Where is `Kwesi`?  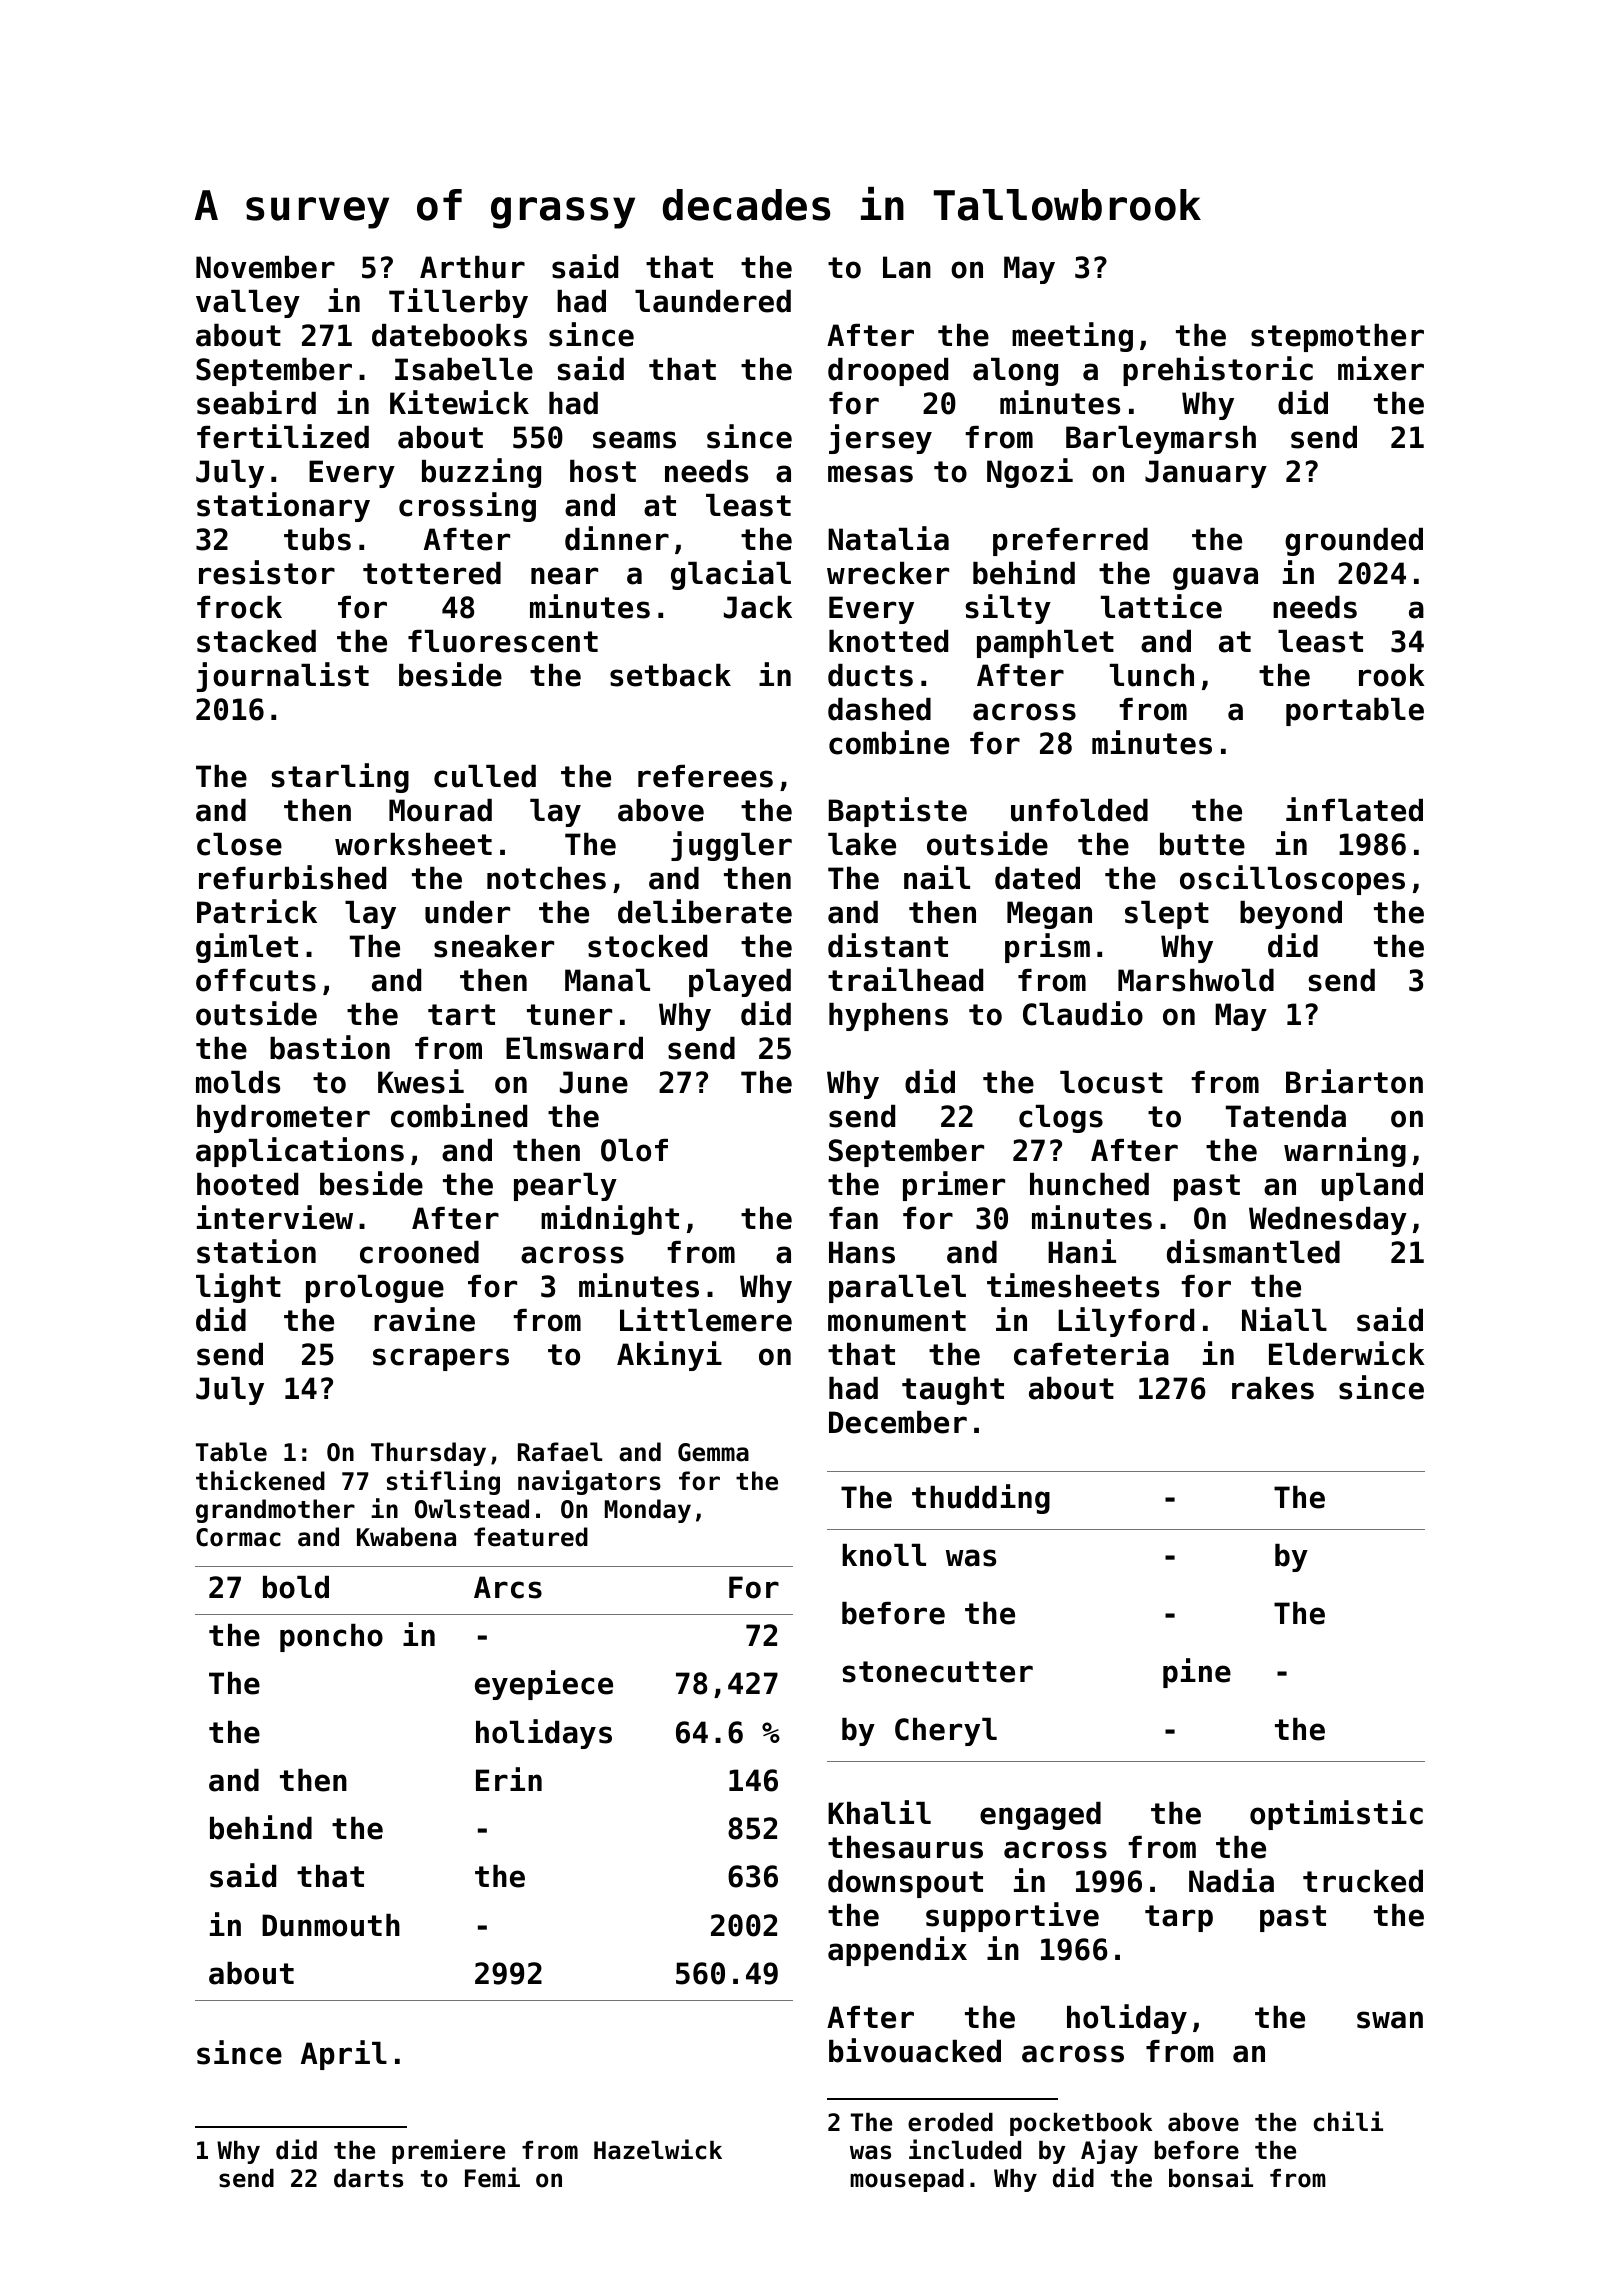 Kwesi is located at coordinates (421, 1081).
